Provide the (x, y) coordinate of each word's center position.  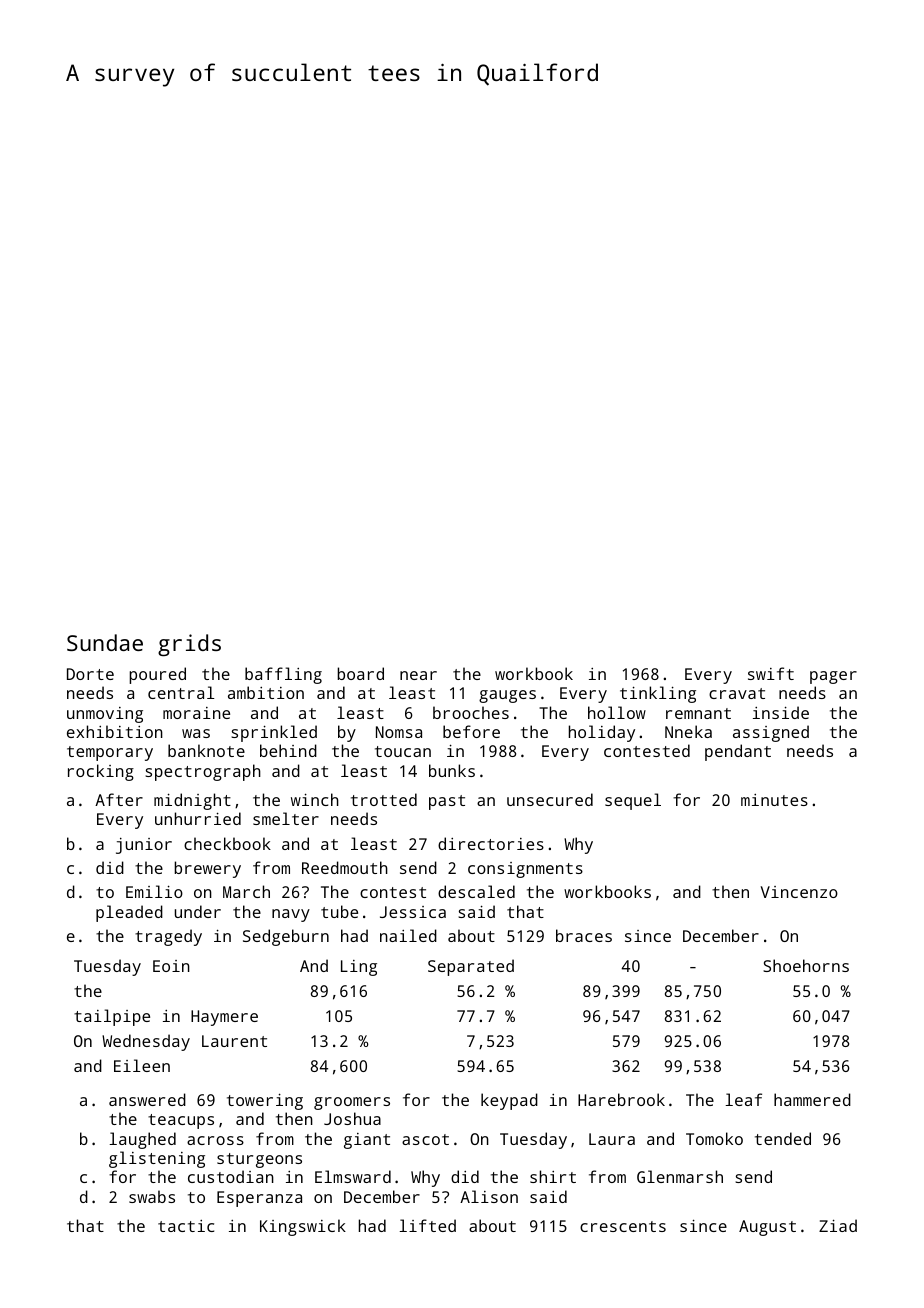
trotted (384, 799)
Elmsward (353, 1176)
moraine (196, 713)
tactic (186, 1226)
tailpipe (112, 1017)
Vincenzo (799, 892)
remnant (698, 713)
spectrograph (203, 772)
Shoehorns (806, 965)
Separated (471, 967)
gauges (507, 696)
